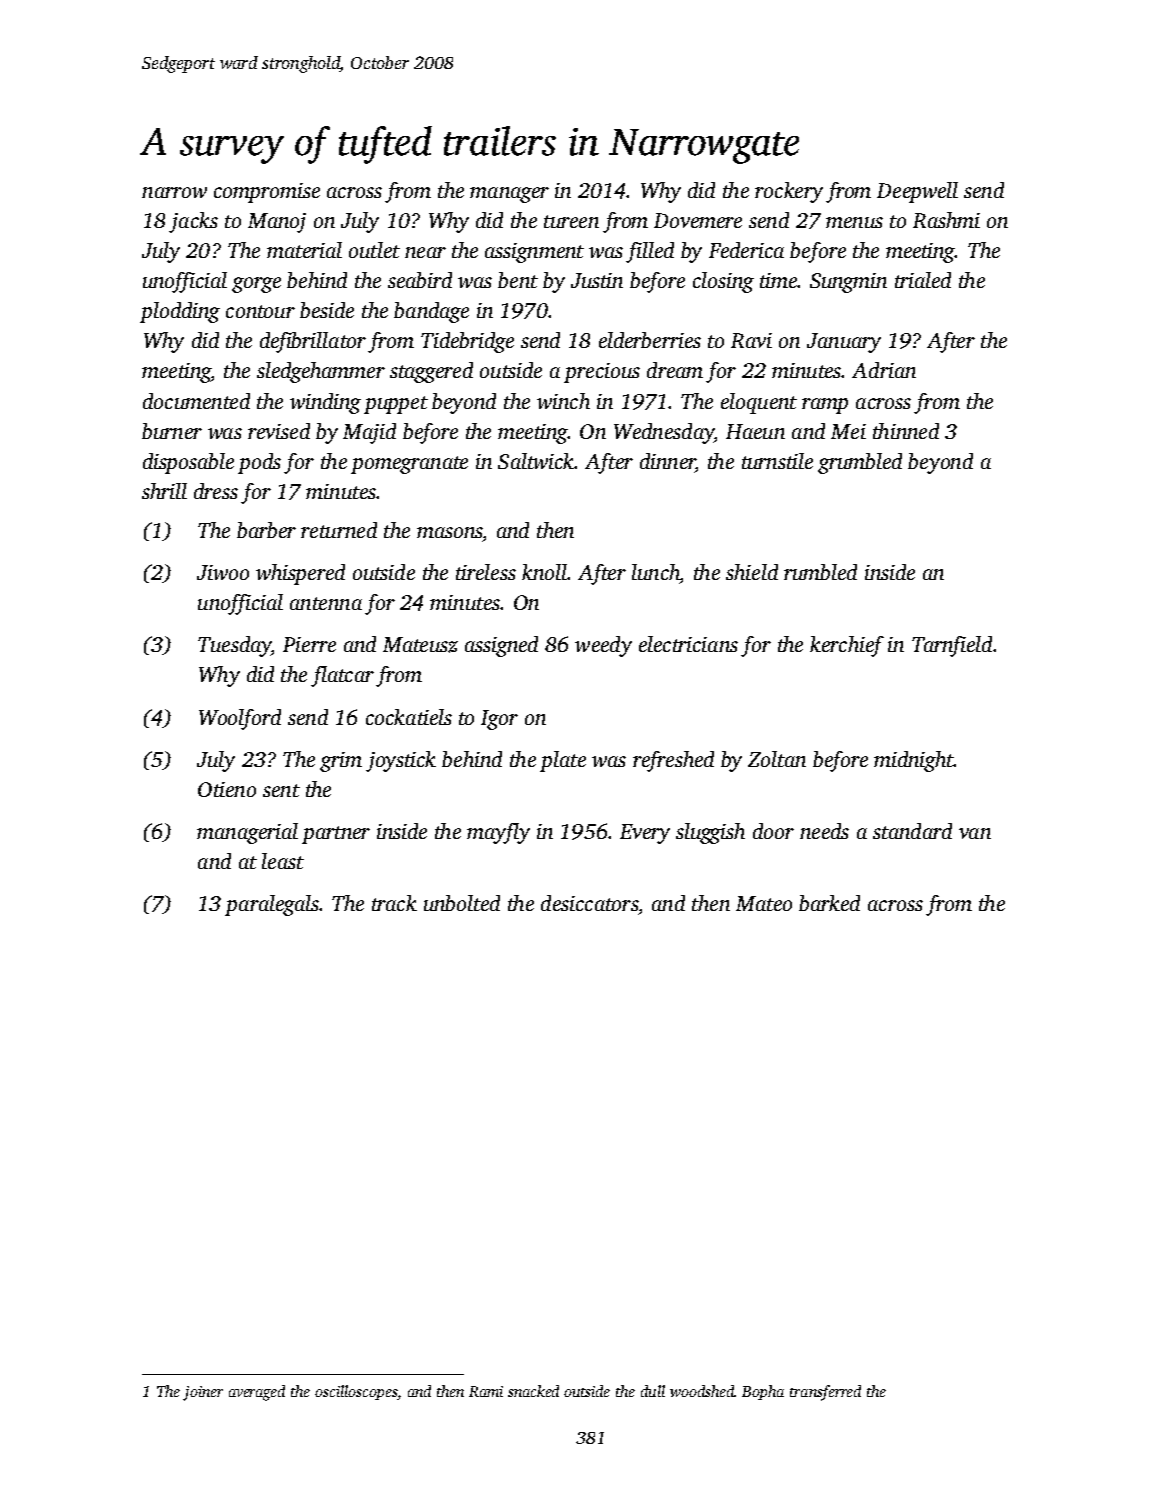  I want to click on needs, so click(824, 831).
